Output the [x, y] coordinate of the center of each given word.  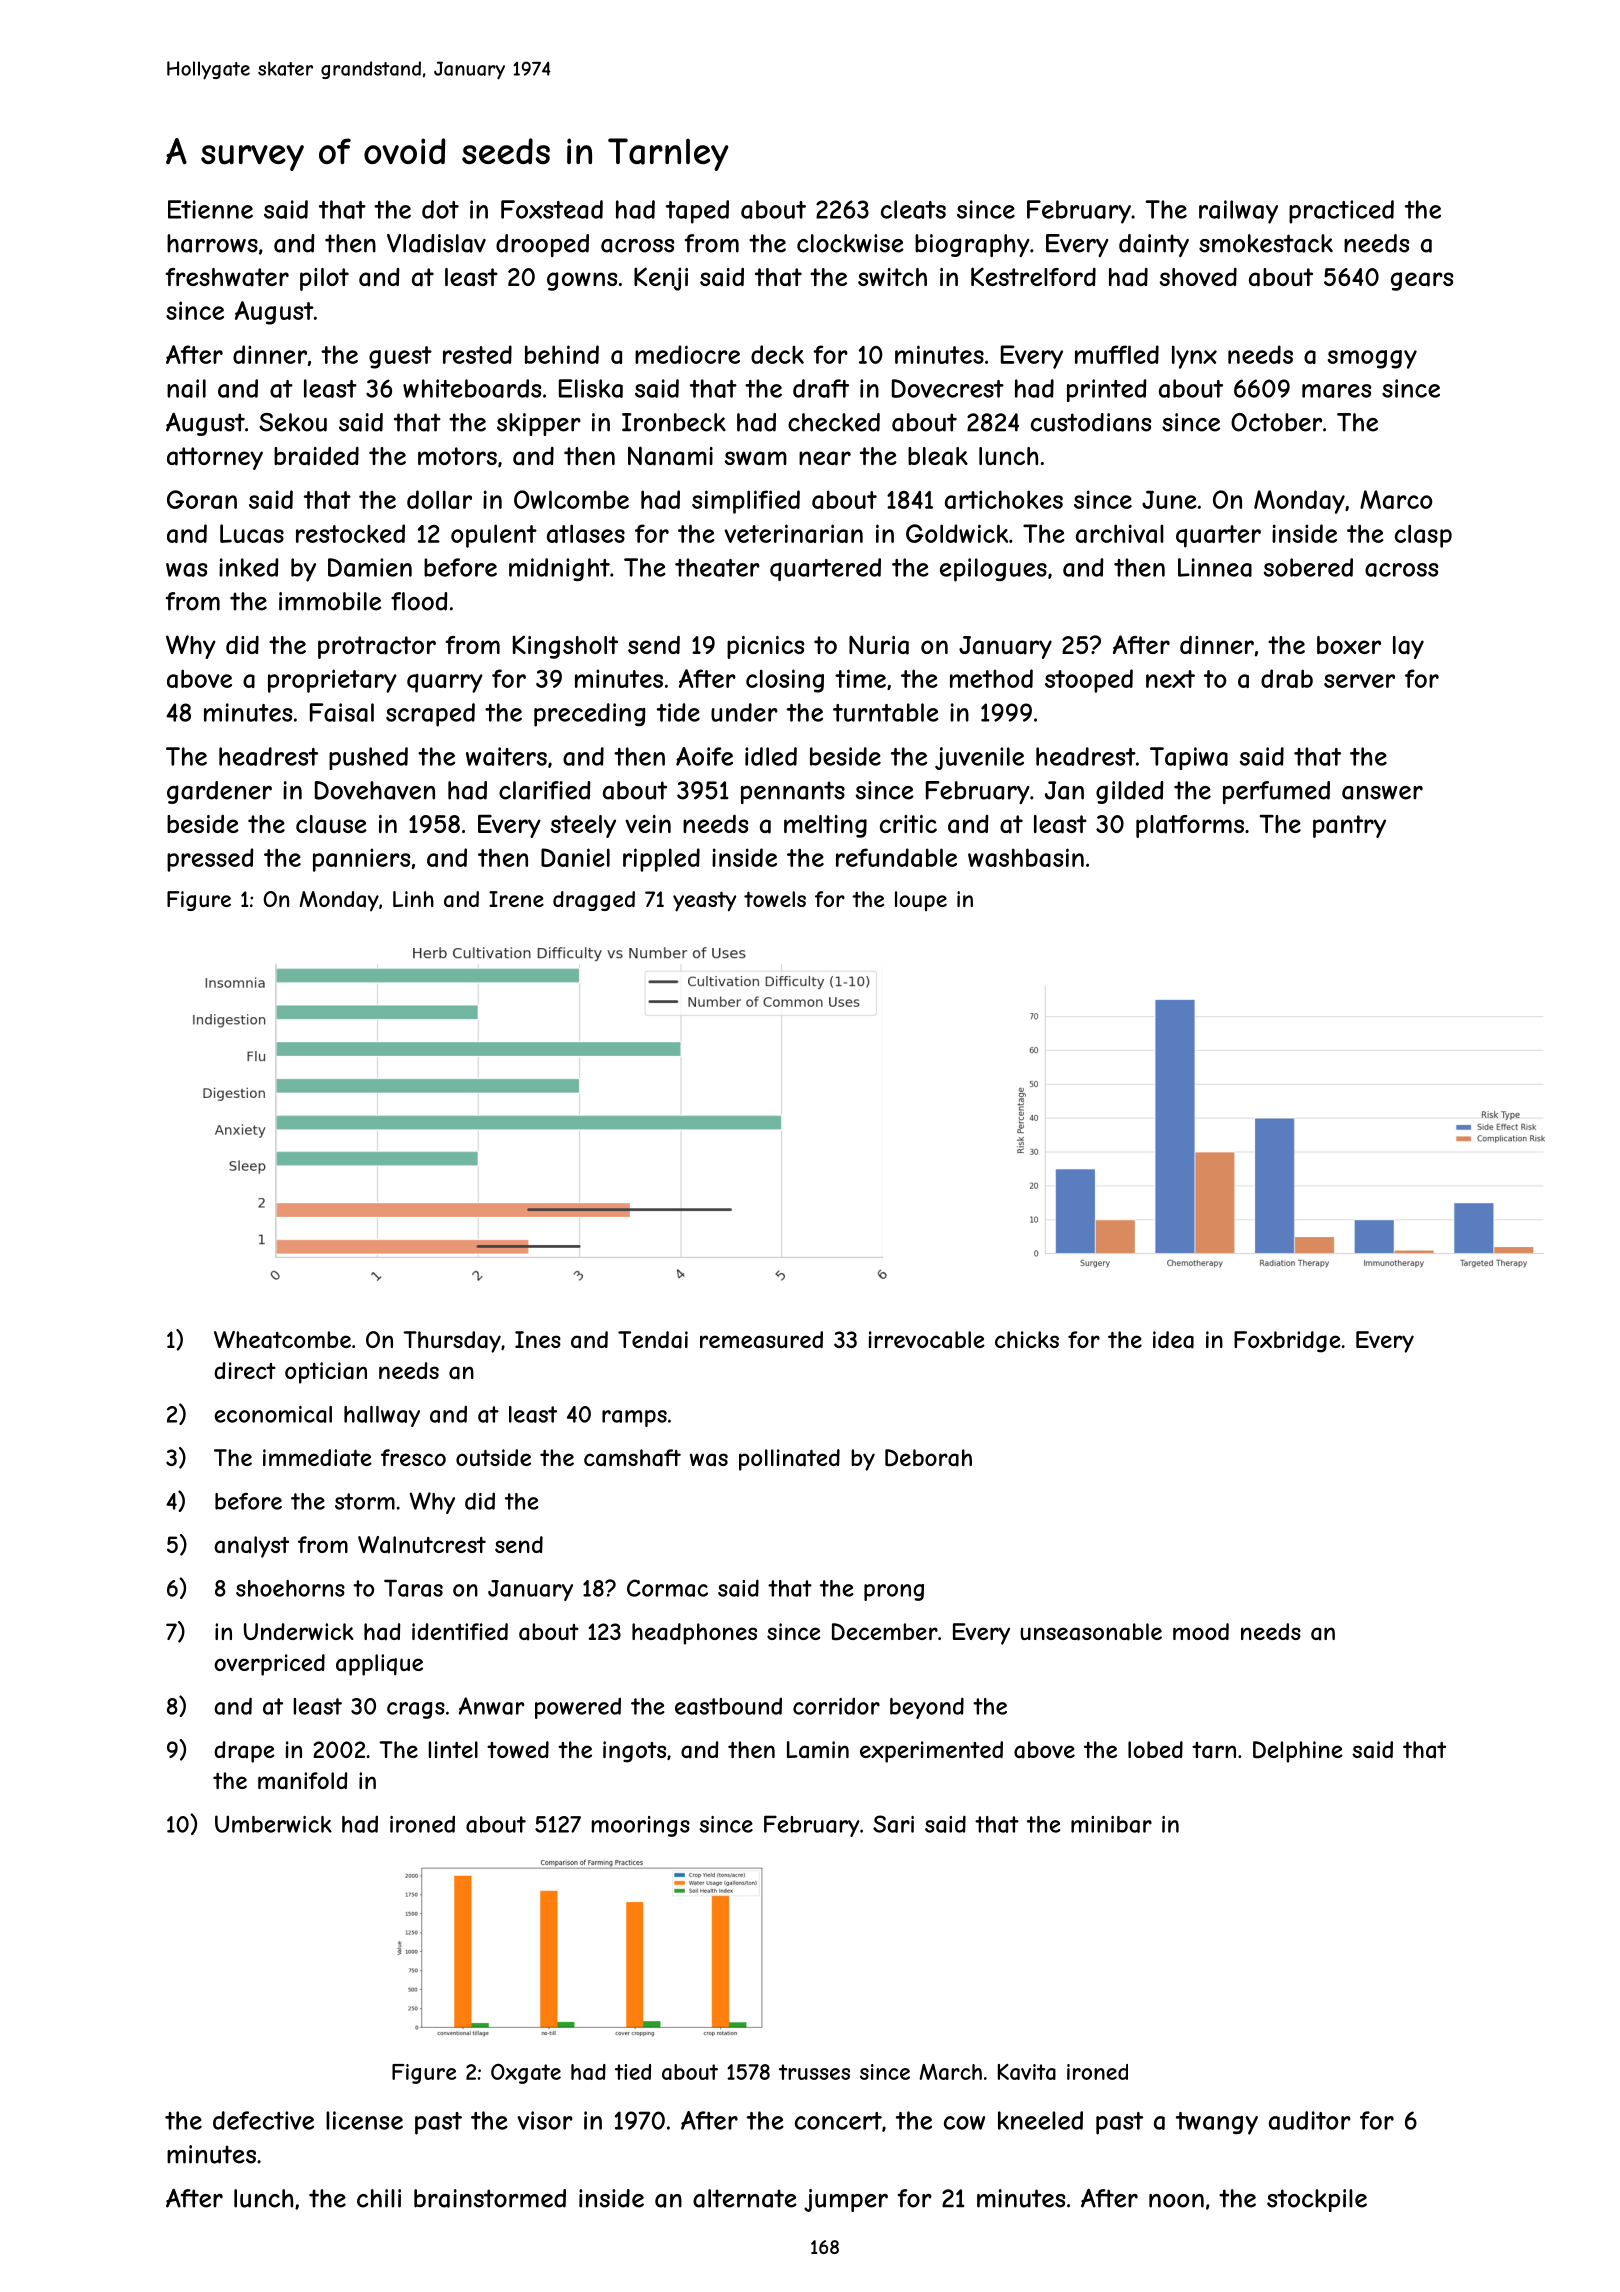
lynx [1194, 357]
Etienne [210, 209]
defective [263, 2120]
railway [1238, 212]
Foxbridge [1287, 1342]
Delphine [1298, 1752]
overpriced [269, 1665]
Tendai [653, 1340]
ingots [634, 1752]
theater [717, 567]
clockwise [850, 243]
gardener [219, 792]
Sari [893, 1824]
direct [245, 1370]
